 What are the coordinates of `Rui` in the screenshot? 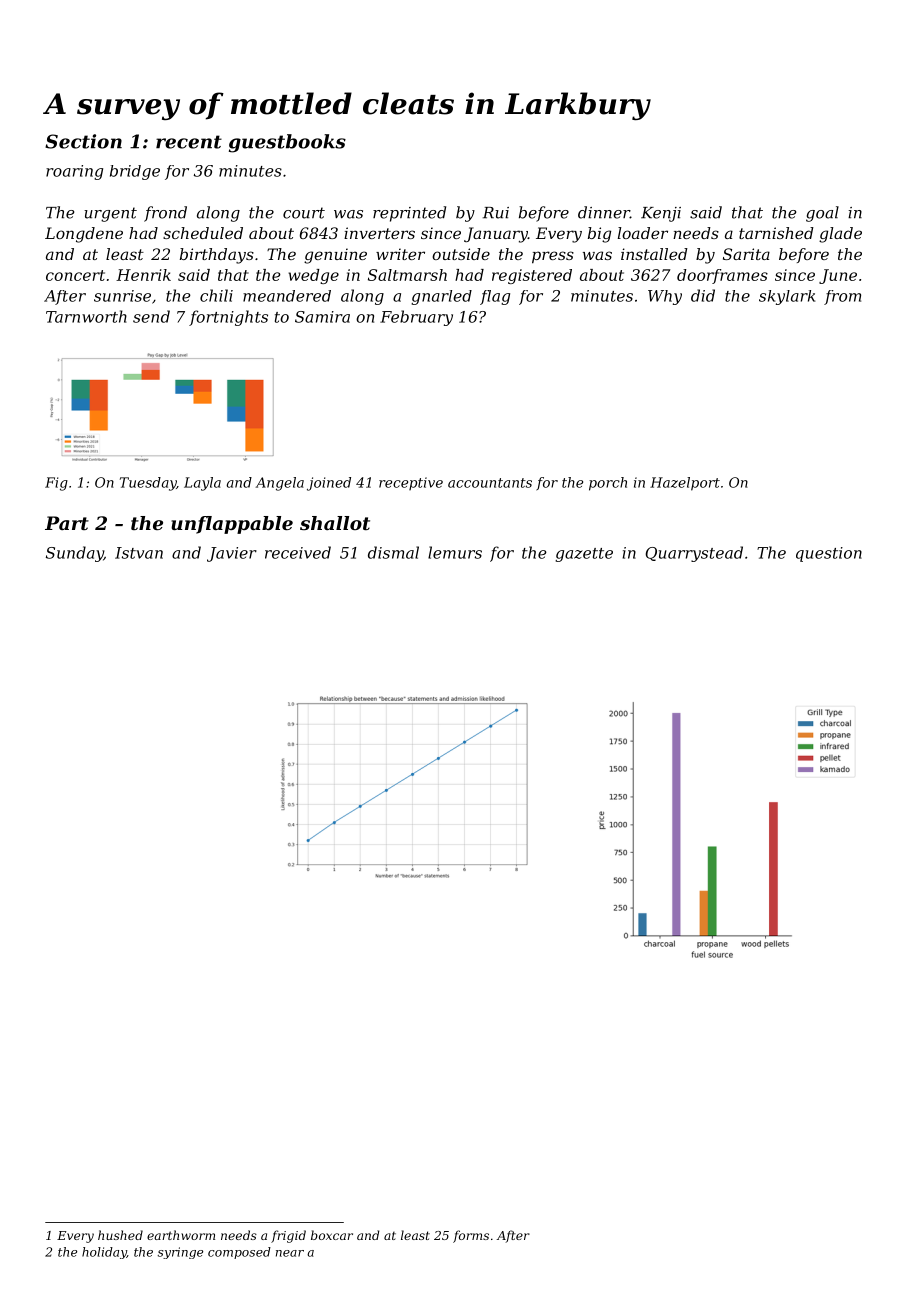 It's located at (496, 213).
